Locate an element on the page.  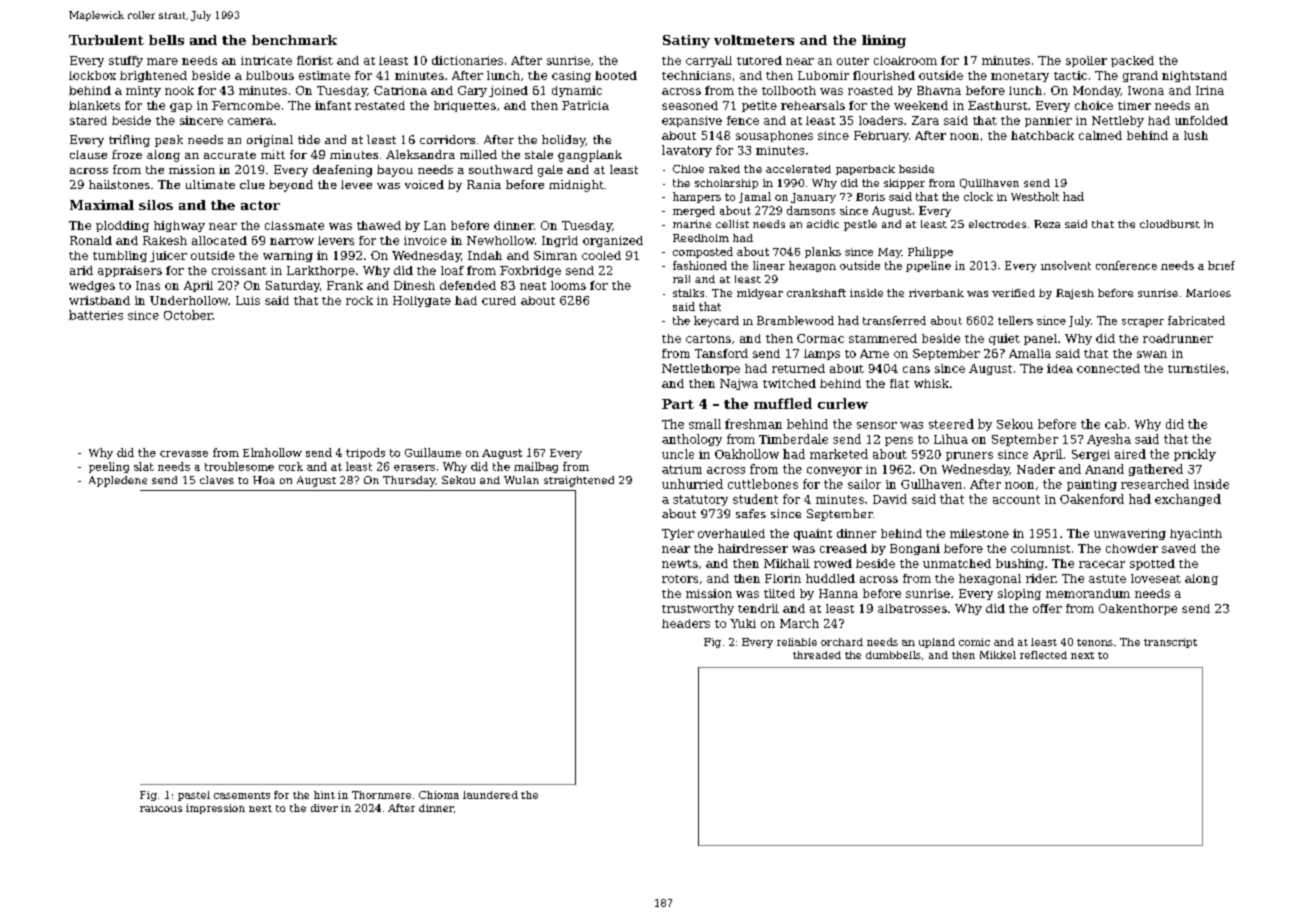
atrium is located at coordinates (682, 469).
